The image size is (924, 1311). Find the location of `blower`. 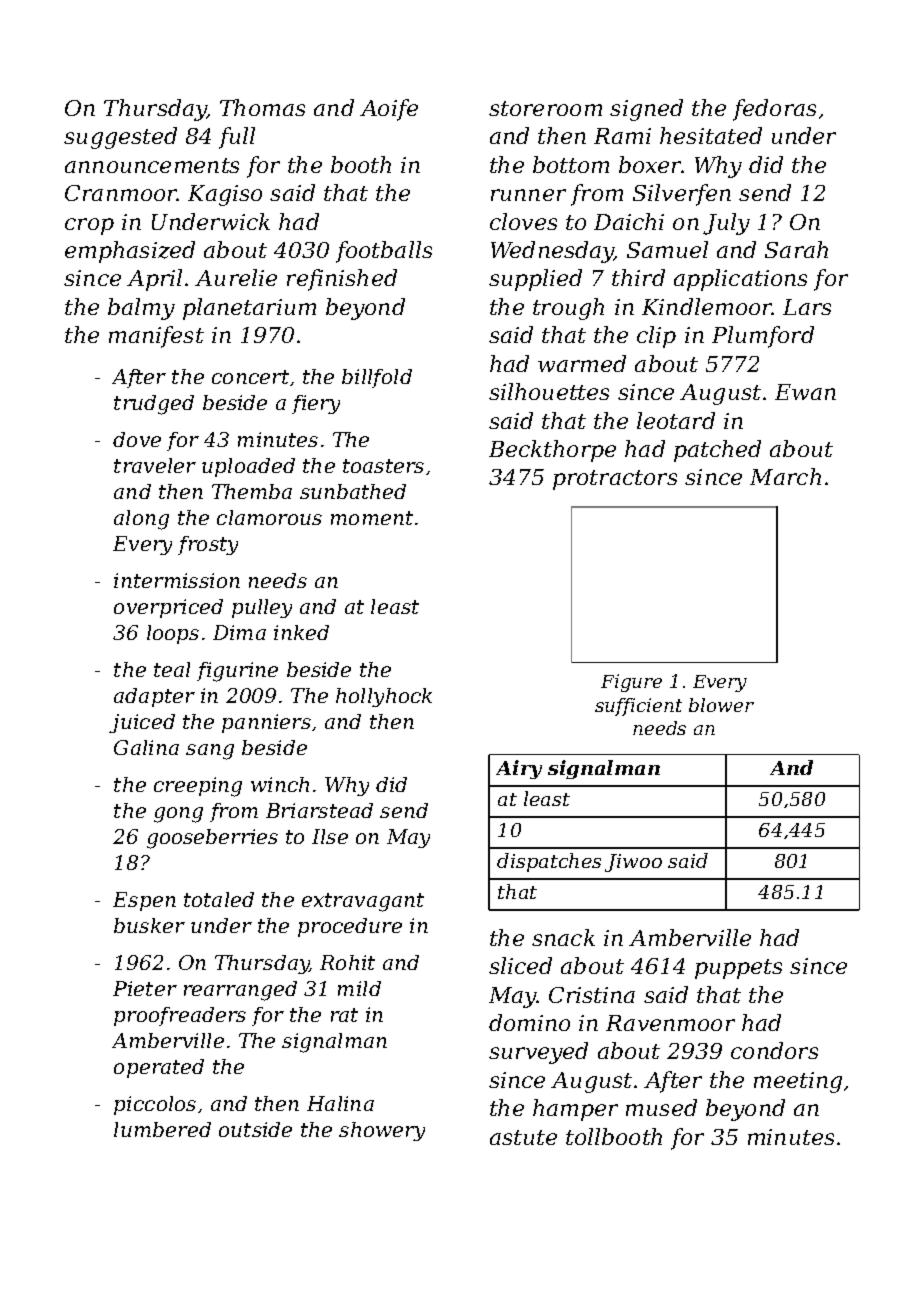

blower is located at coordinates (721, 705).
